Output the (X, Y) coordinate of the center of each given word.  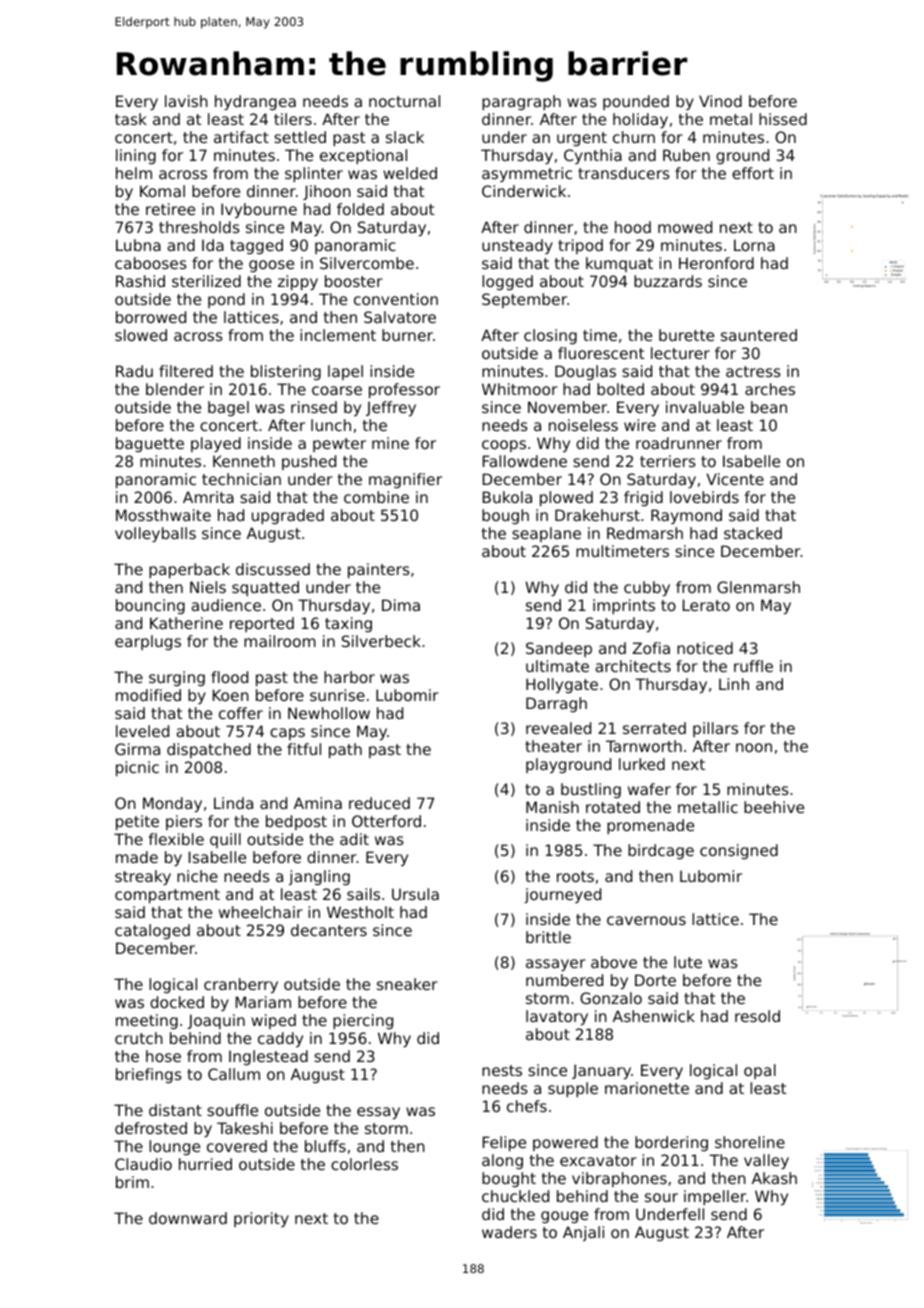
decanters (329, 930)
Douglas (585, 372)
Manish (552, 807)
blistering (286, 372)
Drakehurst (597, 515)
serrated (654, 728)
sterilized (206, 281)
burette (686, 335)
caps (287, 734)
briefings (149, 1075)
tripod (580, 246)
